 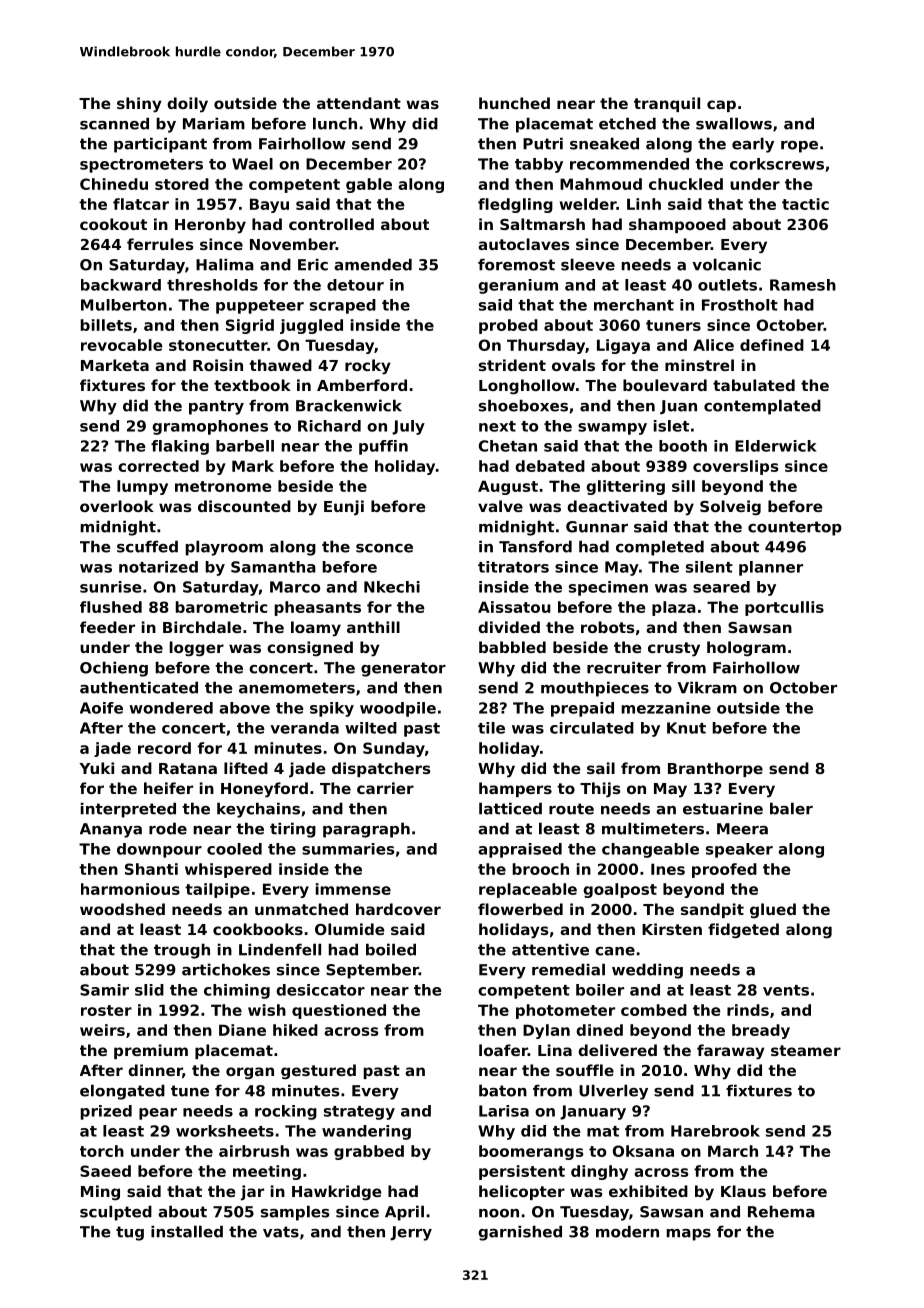 I want to click on wondered, so click(x=171, y=708).
